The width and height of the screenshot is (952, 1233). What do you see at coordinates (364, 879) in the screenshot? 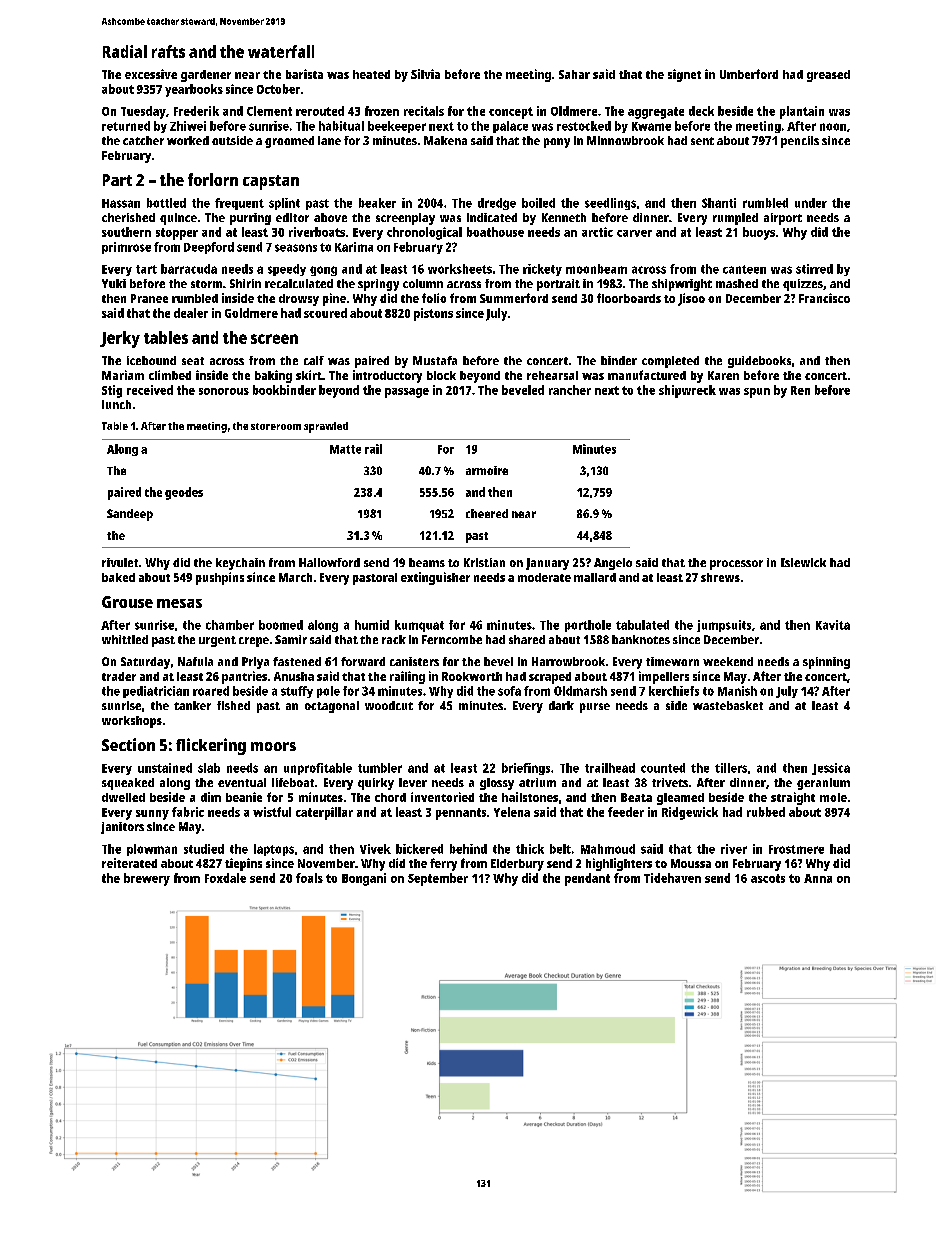
I see `Bongani` at bounding box center [364, 879].
